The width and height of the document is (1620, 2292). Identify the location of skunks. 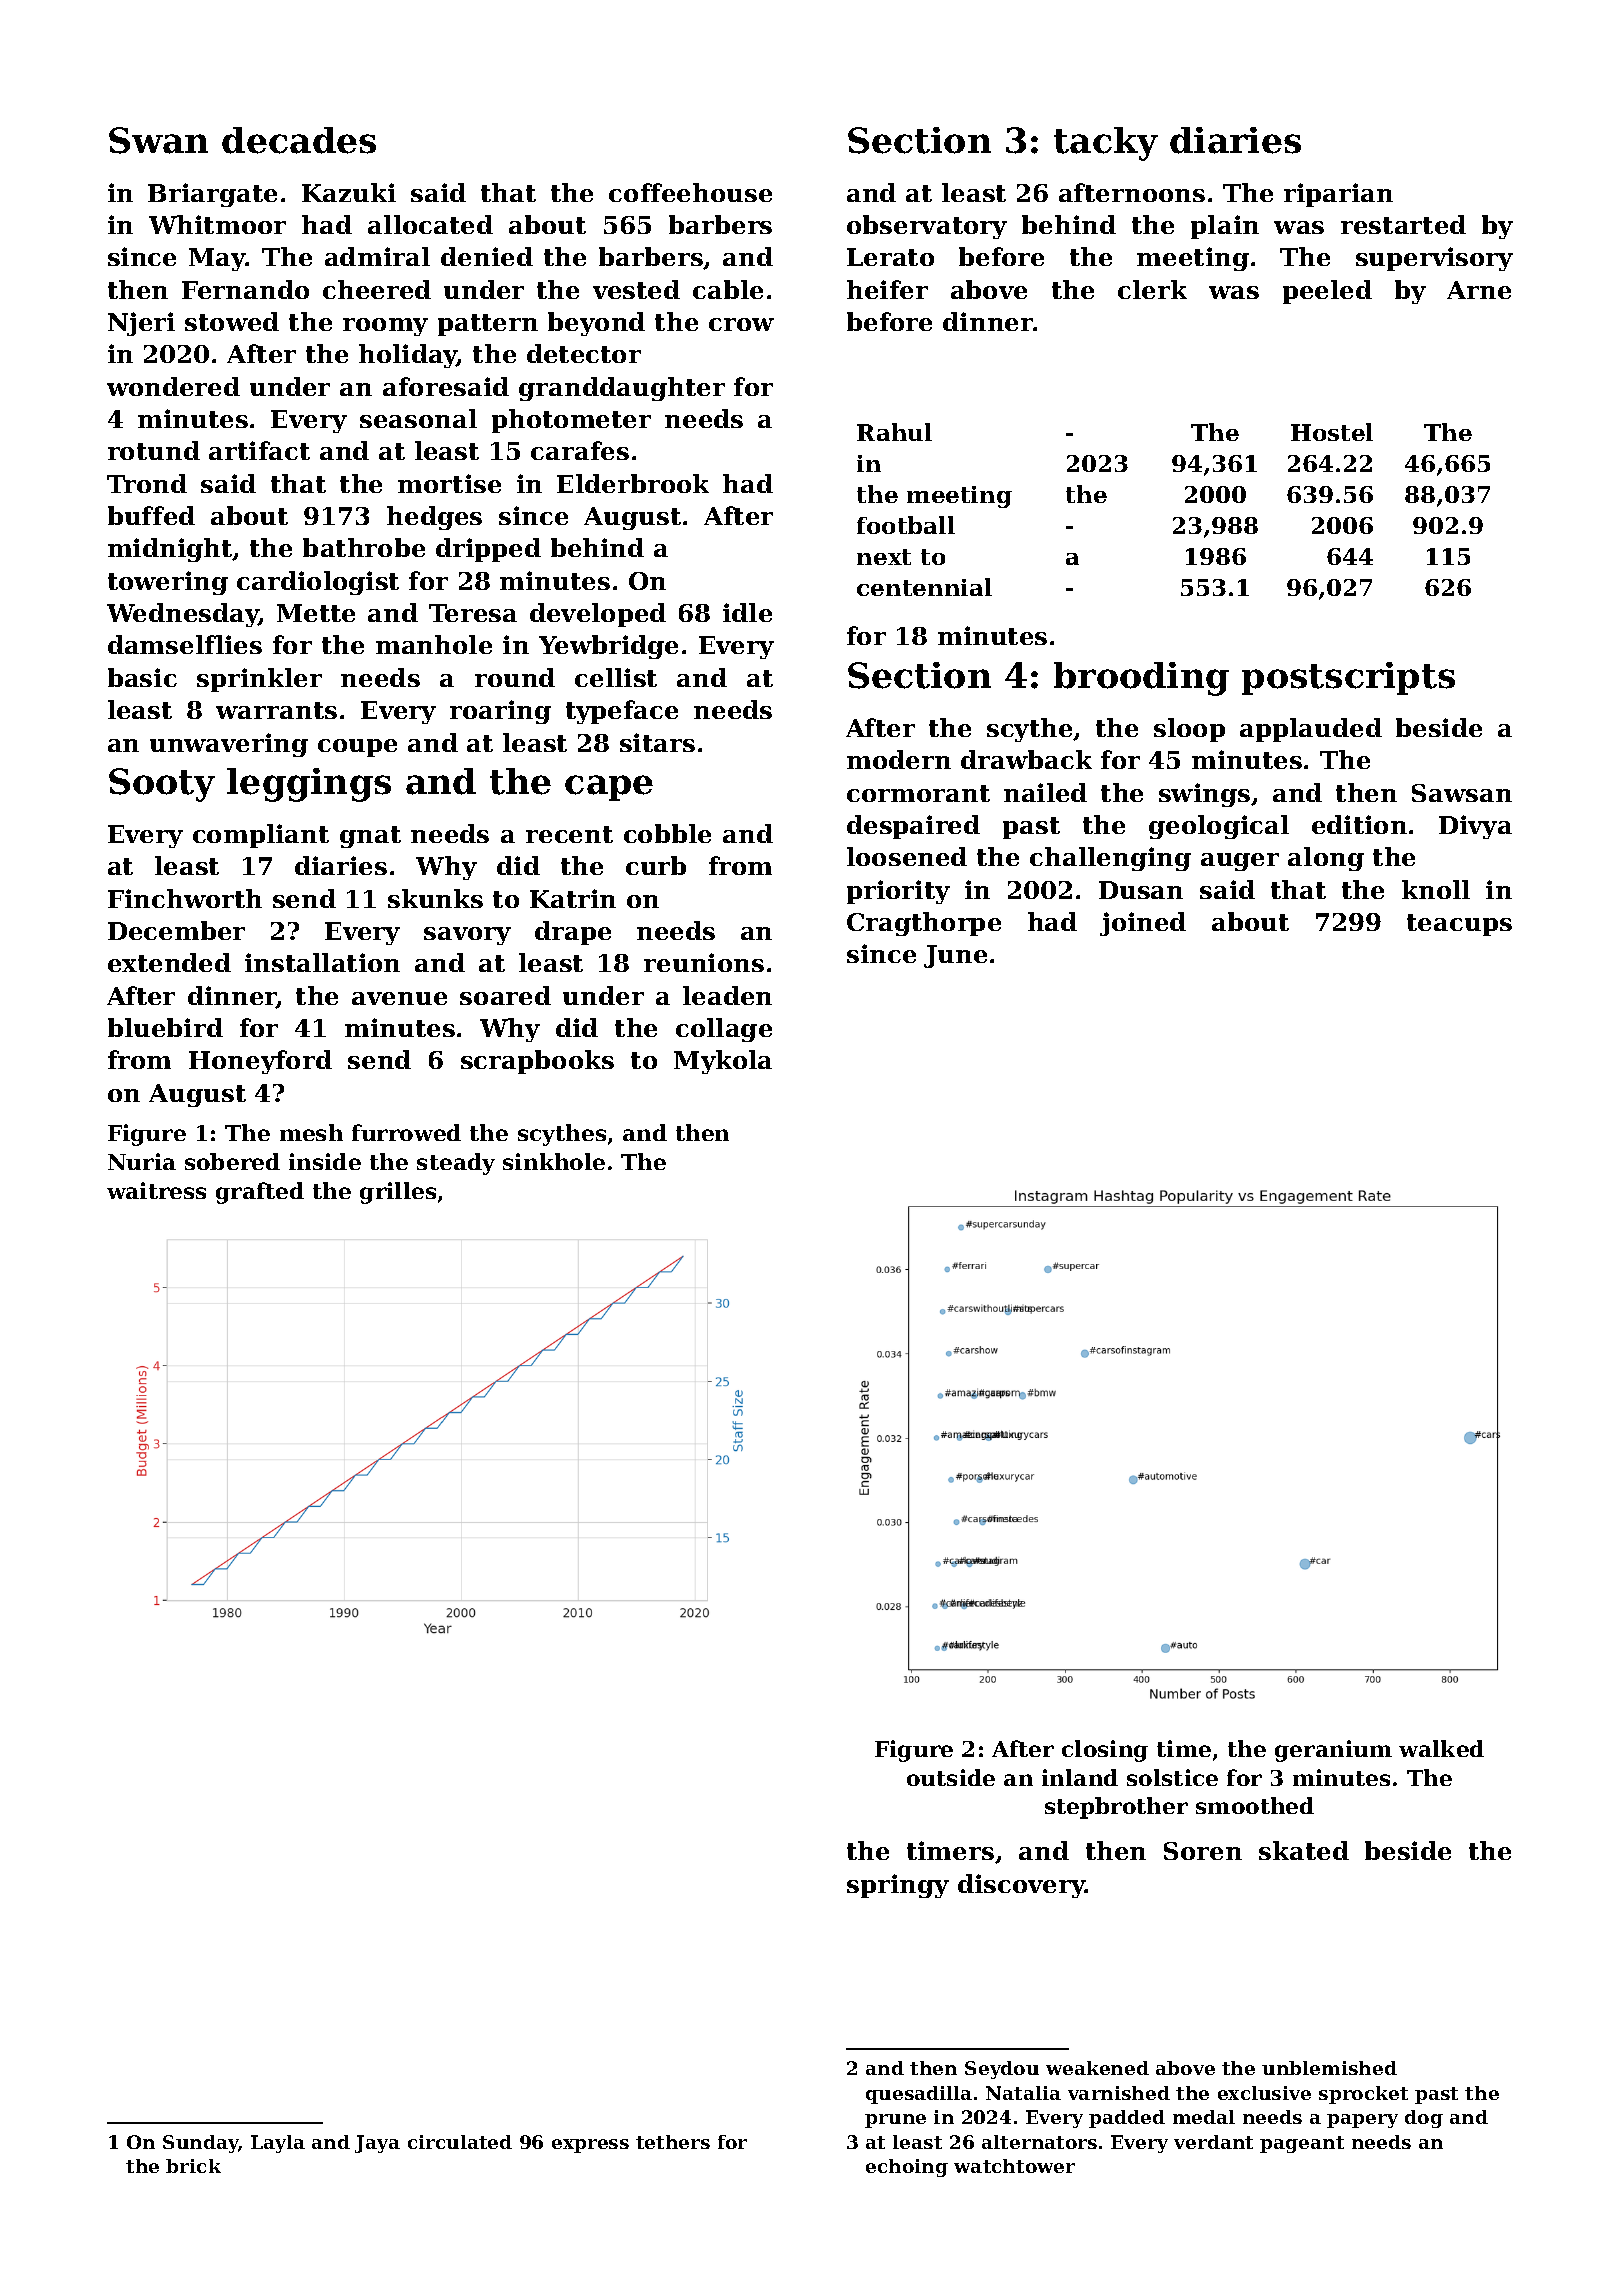
(435, 898).
